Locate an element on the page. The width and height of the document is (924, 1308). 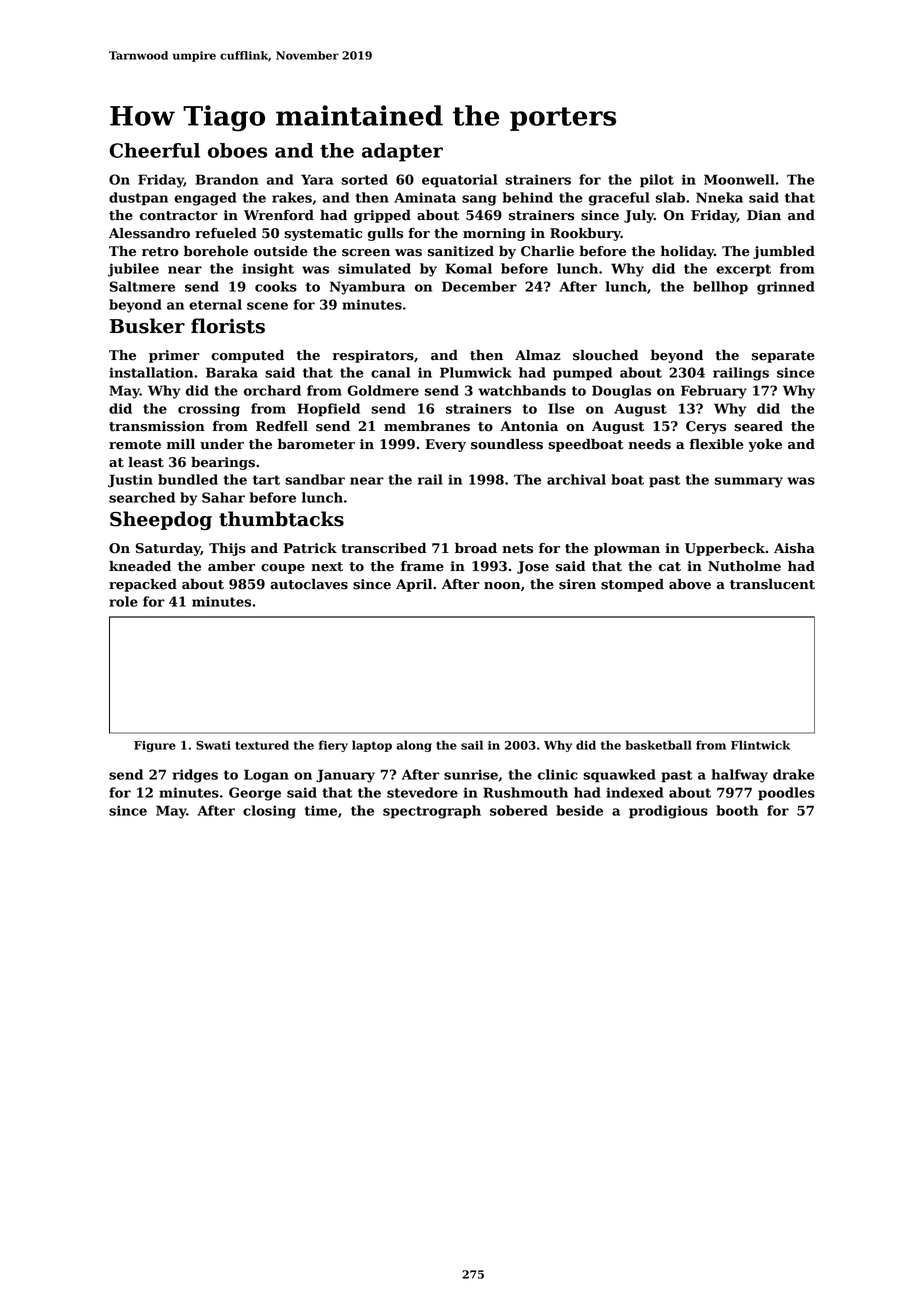
ridges is located at coordinates (195, 776).
